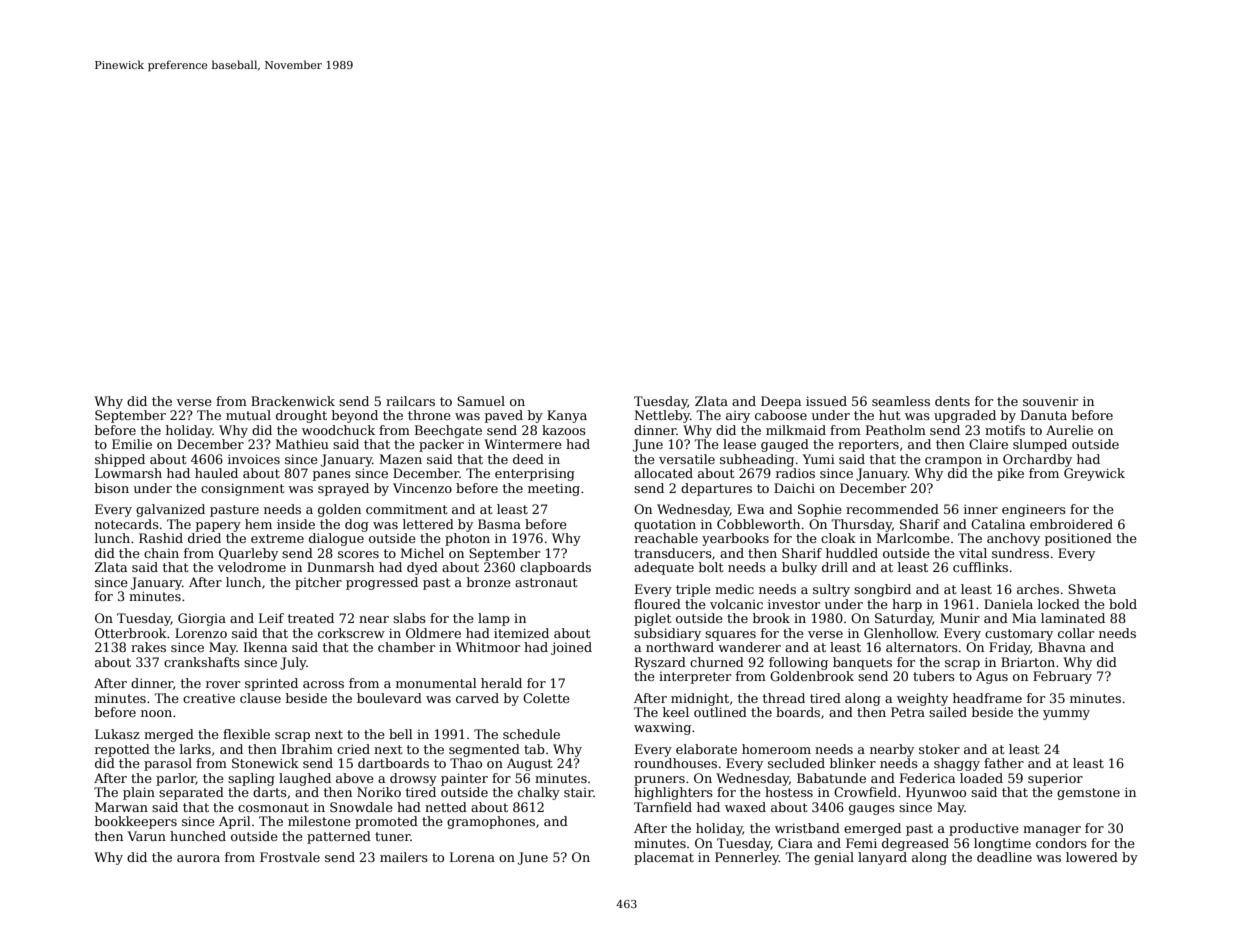 This image has width=1233, height=952. I want to click on Ryszard, so click(660, 663).
